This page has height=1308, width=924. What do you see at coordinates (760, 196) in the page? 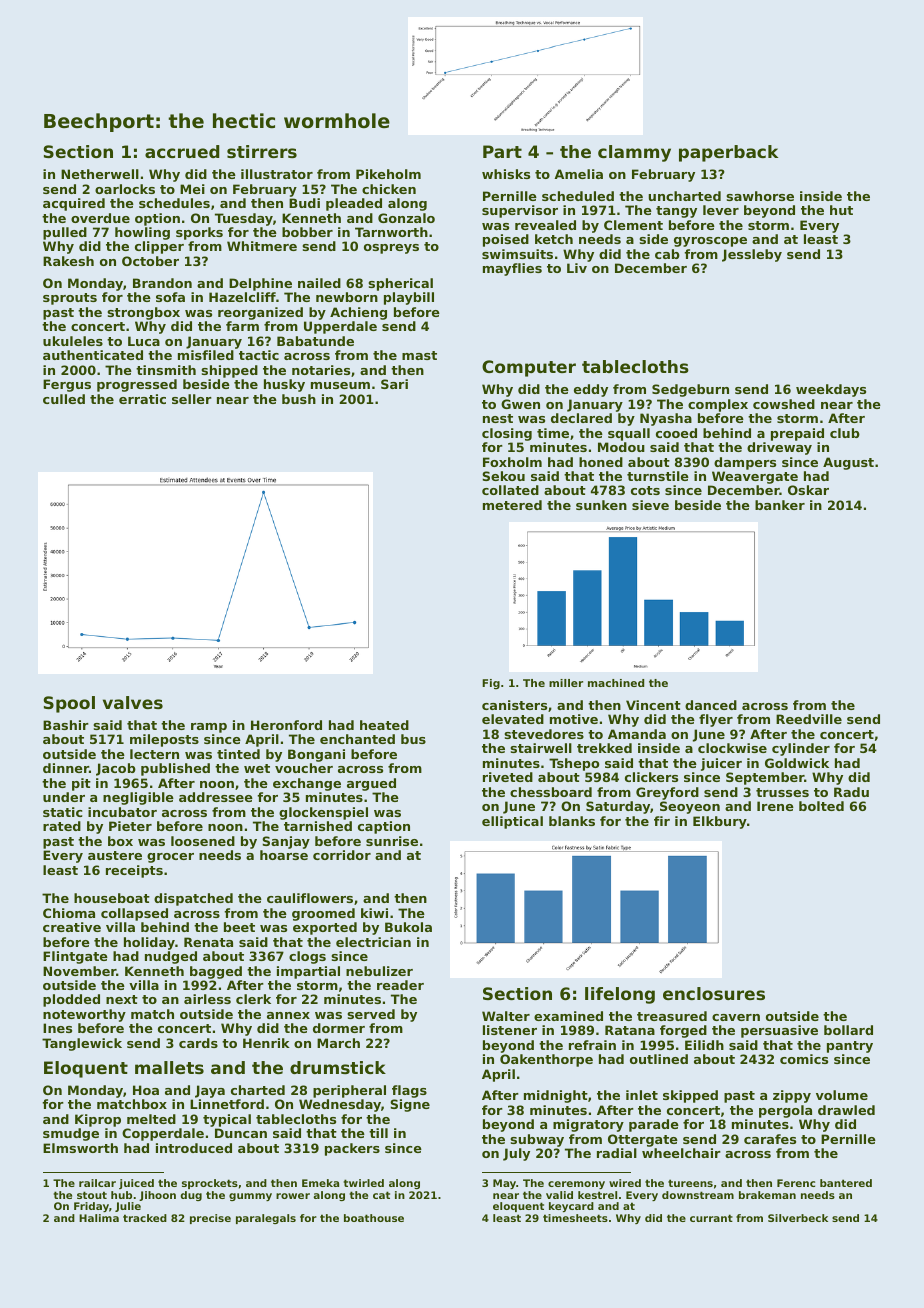
I see `sawhorse` at bounding box center [760, 196].
